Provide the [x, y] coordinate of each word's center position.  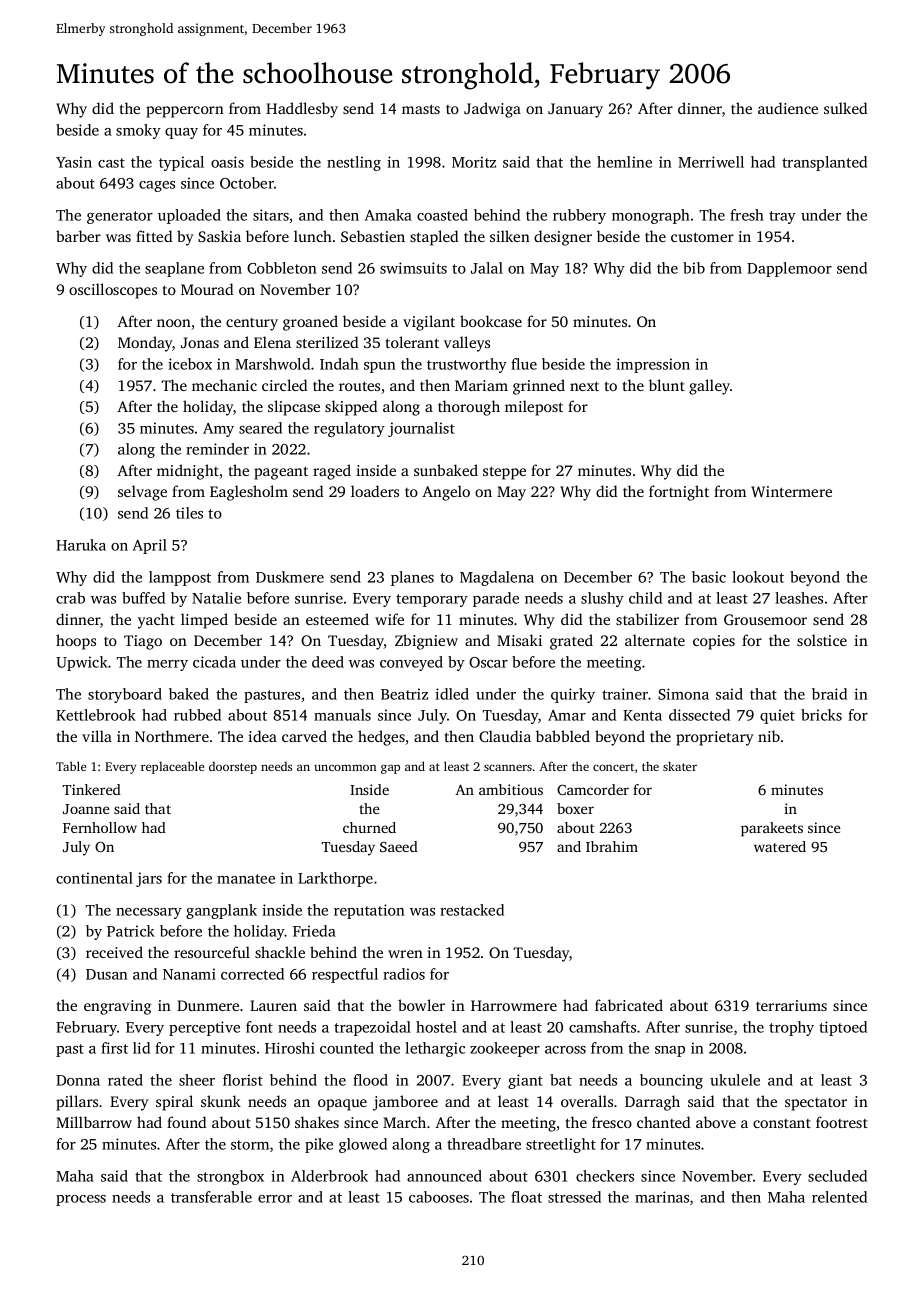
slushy [602, 599]
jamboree [405, 1103]
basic [709, 577]
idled [452, 694]
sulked [845, 108]
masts [421, 109]
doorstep [233, 768]
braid [829, 694]
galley [709, 387]
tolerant [412, 342]
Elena [272, 342]
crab [70, 598]
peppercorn [185, 112]
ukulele [735, 1080]
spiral [174, 1103]
